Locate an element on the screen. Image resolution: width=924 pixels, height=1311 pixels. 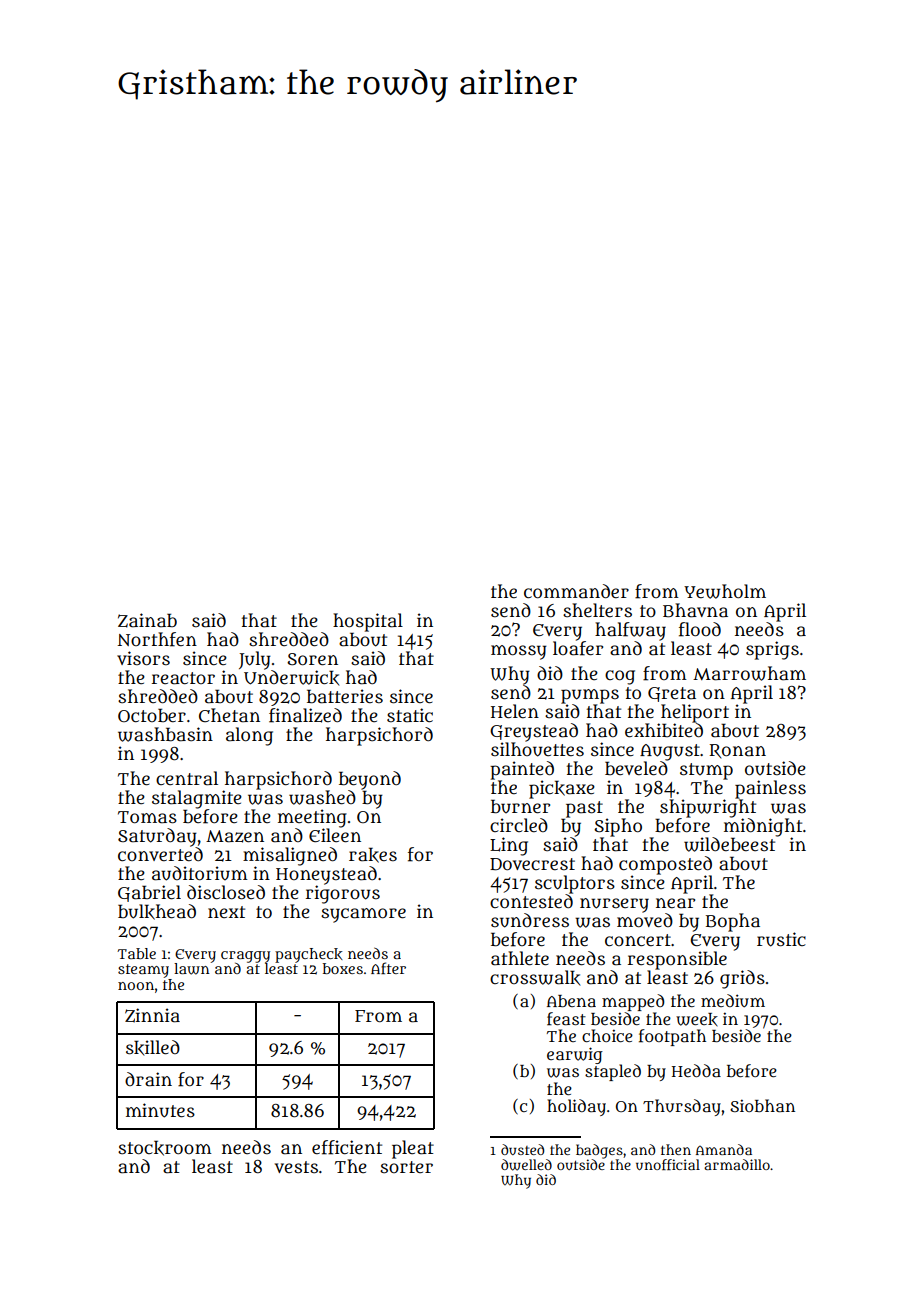
Yewholm is located at coordinates (725, 591).
